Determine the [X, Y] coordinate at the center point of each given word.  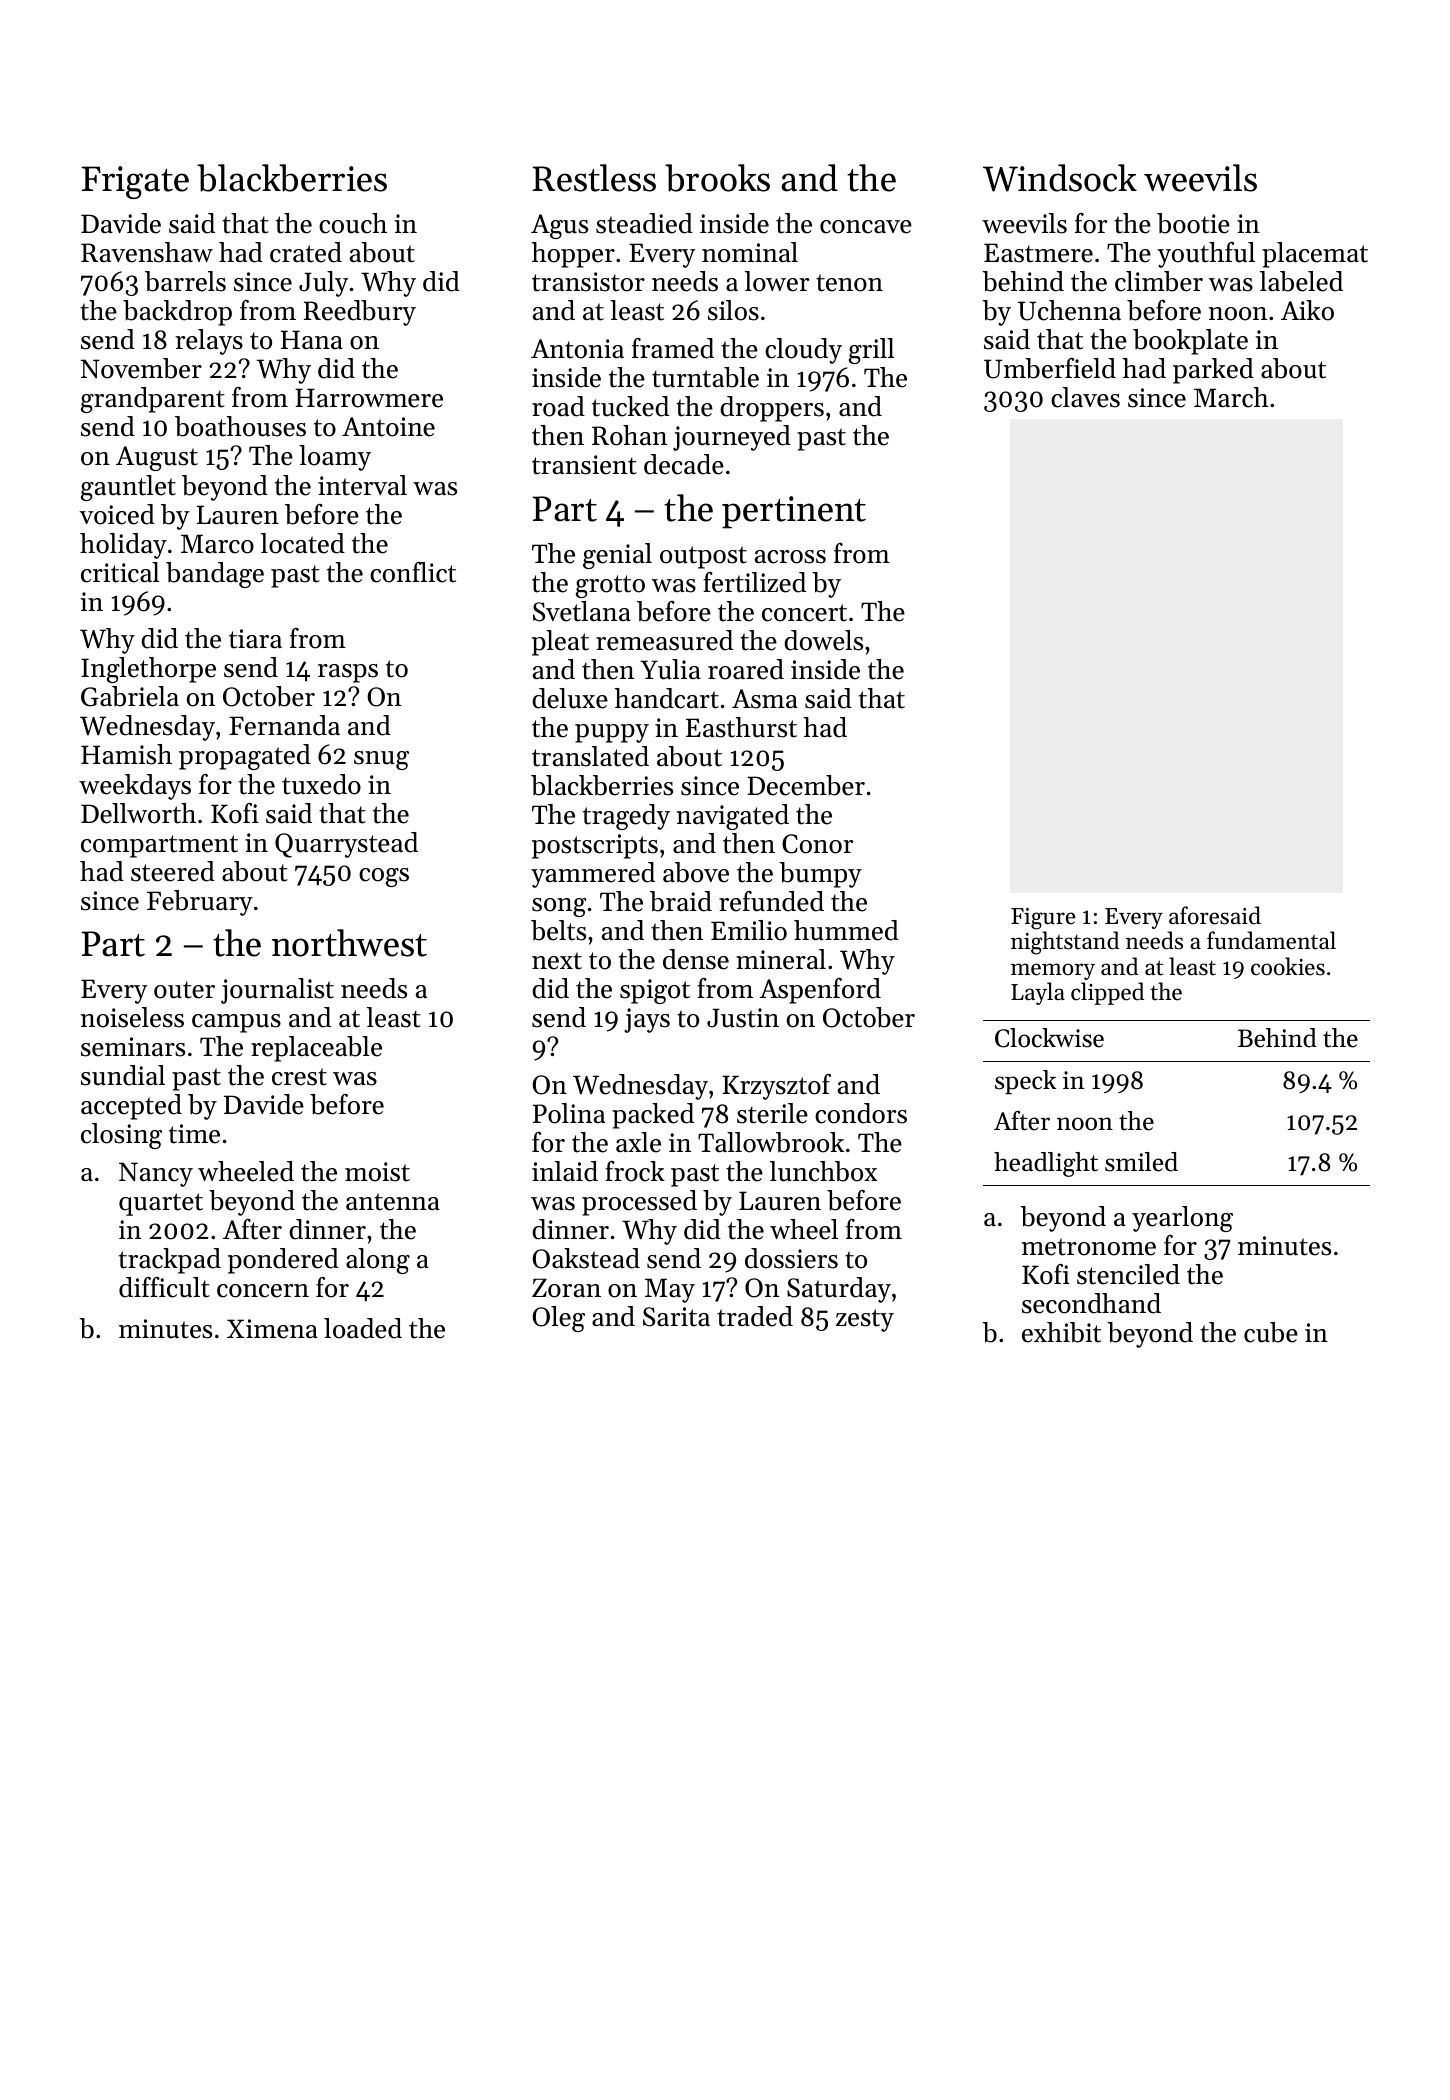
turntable [705, 377]
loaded [363, 1328]
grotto [610, 586]
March [1231, 397]
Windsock [1060, 178]
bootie [1193, 223]
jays [647, 1020]
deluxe [570, 698]
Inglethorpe [148, 670]
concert [804, 613]
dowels [823, 640]
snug [381, 760]
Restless [594, 178]
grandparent [153, 400]
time [194, 1134]
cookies [1288, 966]
